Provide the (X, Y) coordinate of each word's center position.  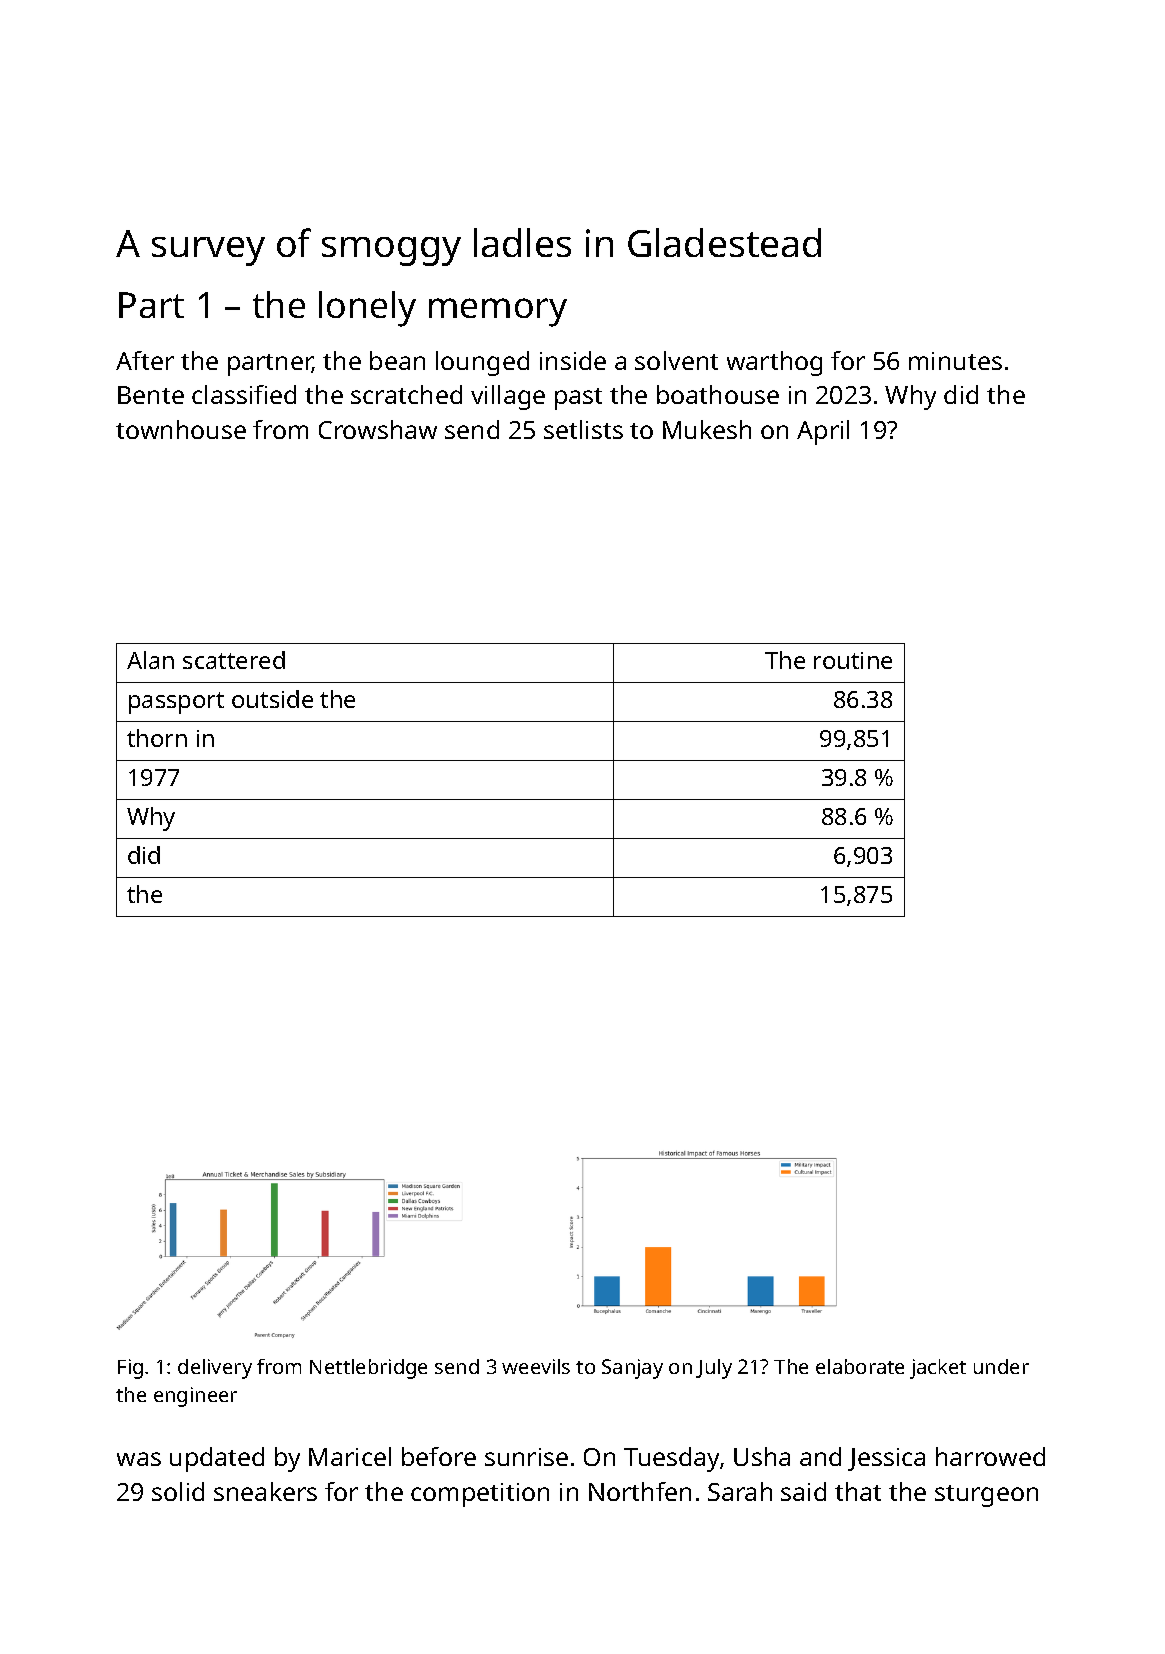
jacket (938, 1369)
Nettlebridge (368, 1369)
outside (272, 699)
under (1001, 1366)
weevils (536, 1366)
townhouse (181, 429)
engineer (195, 1397)
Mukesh (707, 429)
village (508, 397)
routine (853, 660)
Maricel (350, 1456)
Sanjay (632, 1369)
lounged (482, 363)
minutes (955, 361)
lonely (367, 309)
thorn (157, 738)
